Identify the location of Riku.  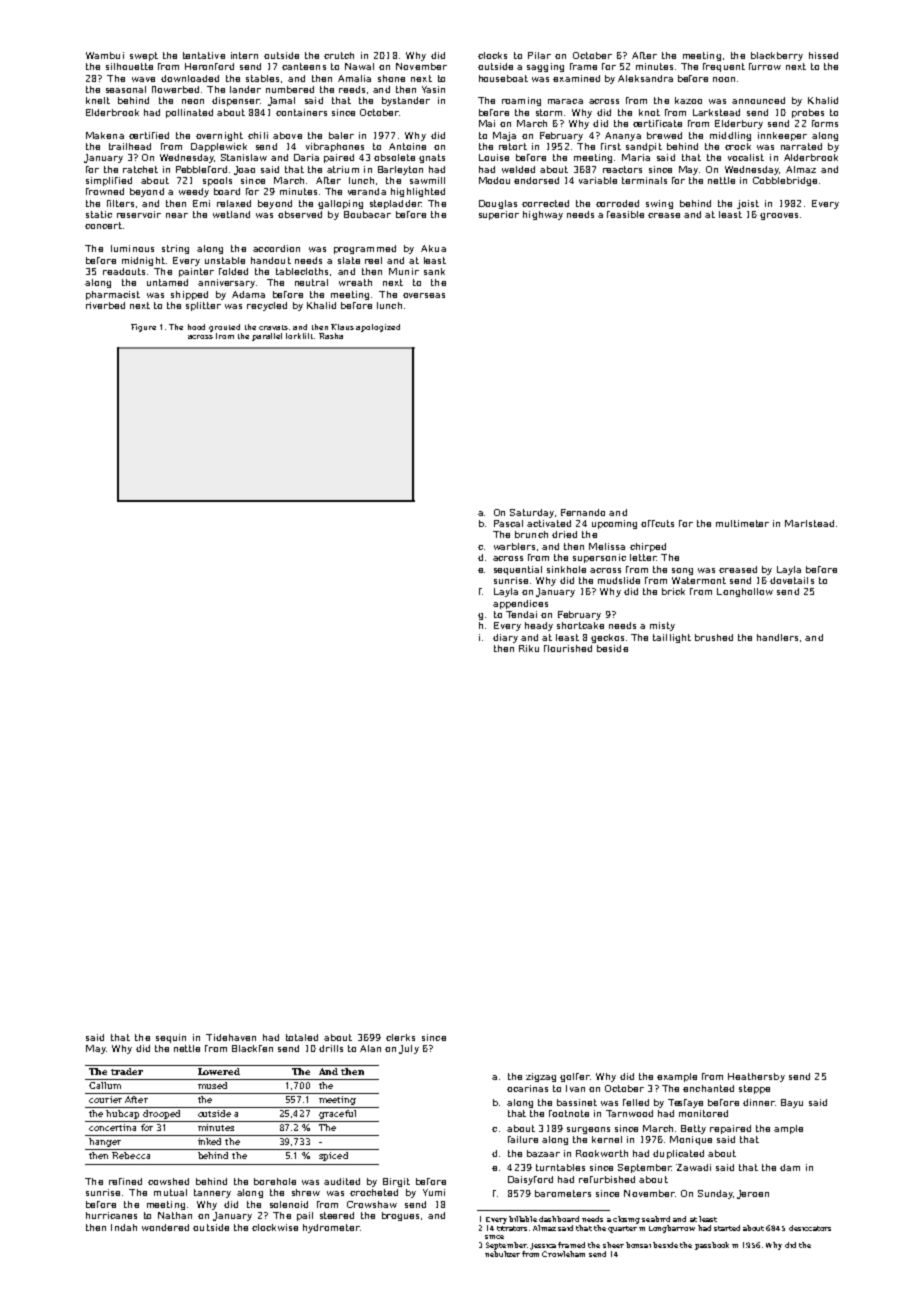
(529, 648).
